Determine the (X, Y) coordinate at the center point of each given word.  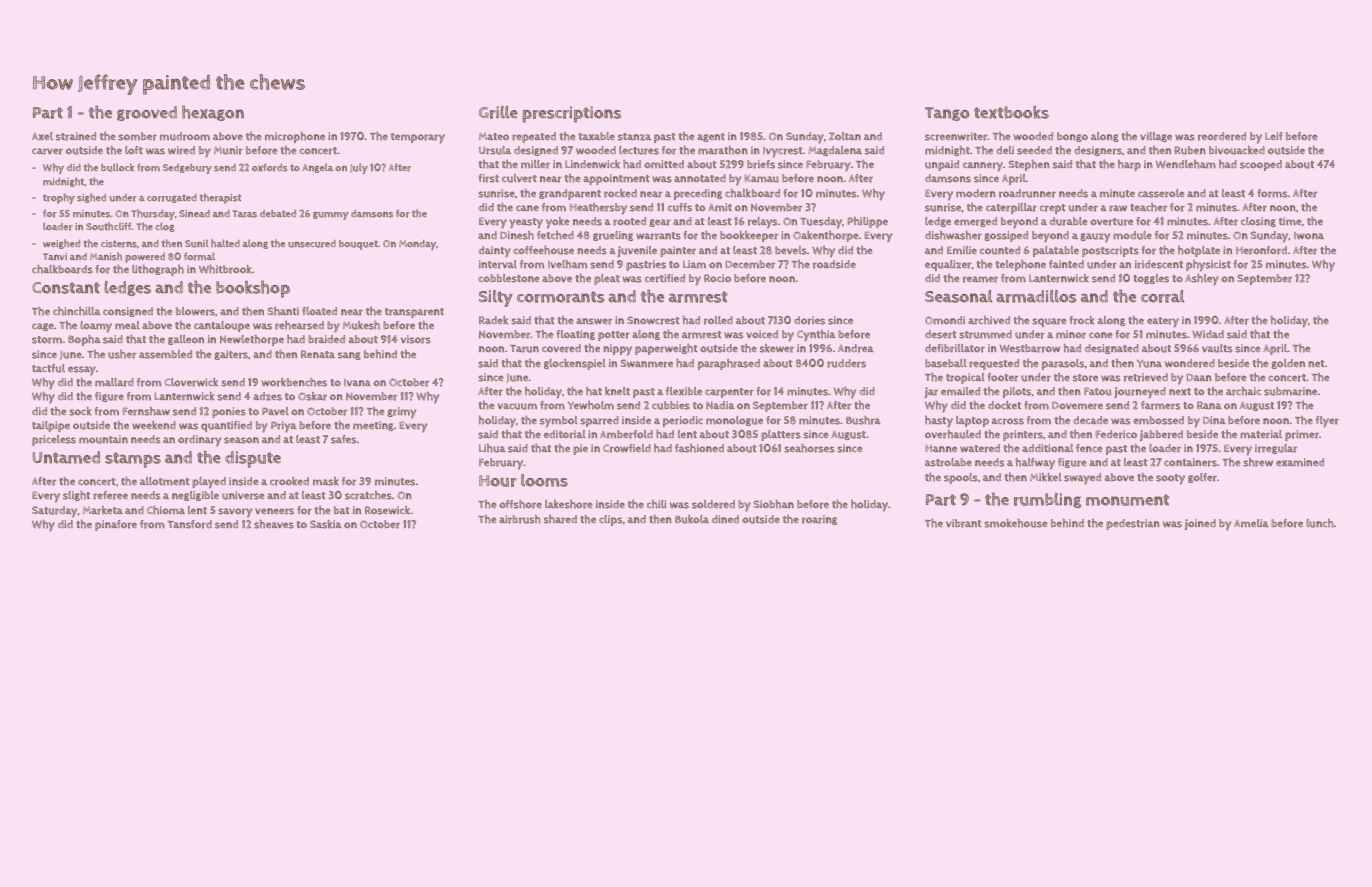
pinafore (116, 525)
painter (678, 251)
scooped (1261, 165)
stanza (634, 137)
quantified (226, 426)
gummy (331, 216)
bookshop (253, 289)
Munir (228, 150)
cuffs (680, 207)
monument (1127, 500)
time (1290, 221)
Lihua (492, 448)
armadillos (1036, 296)
